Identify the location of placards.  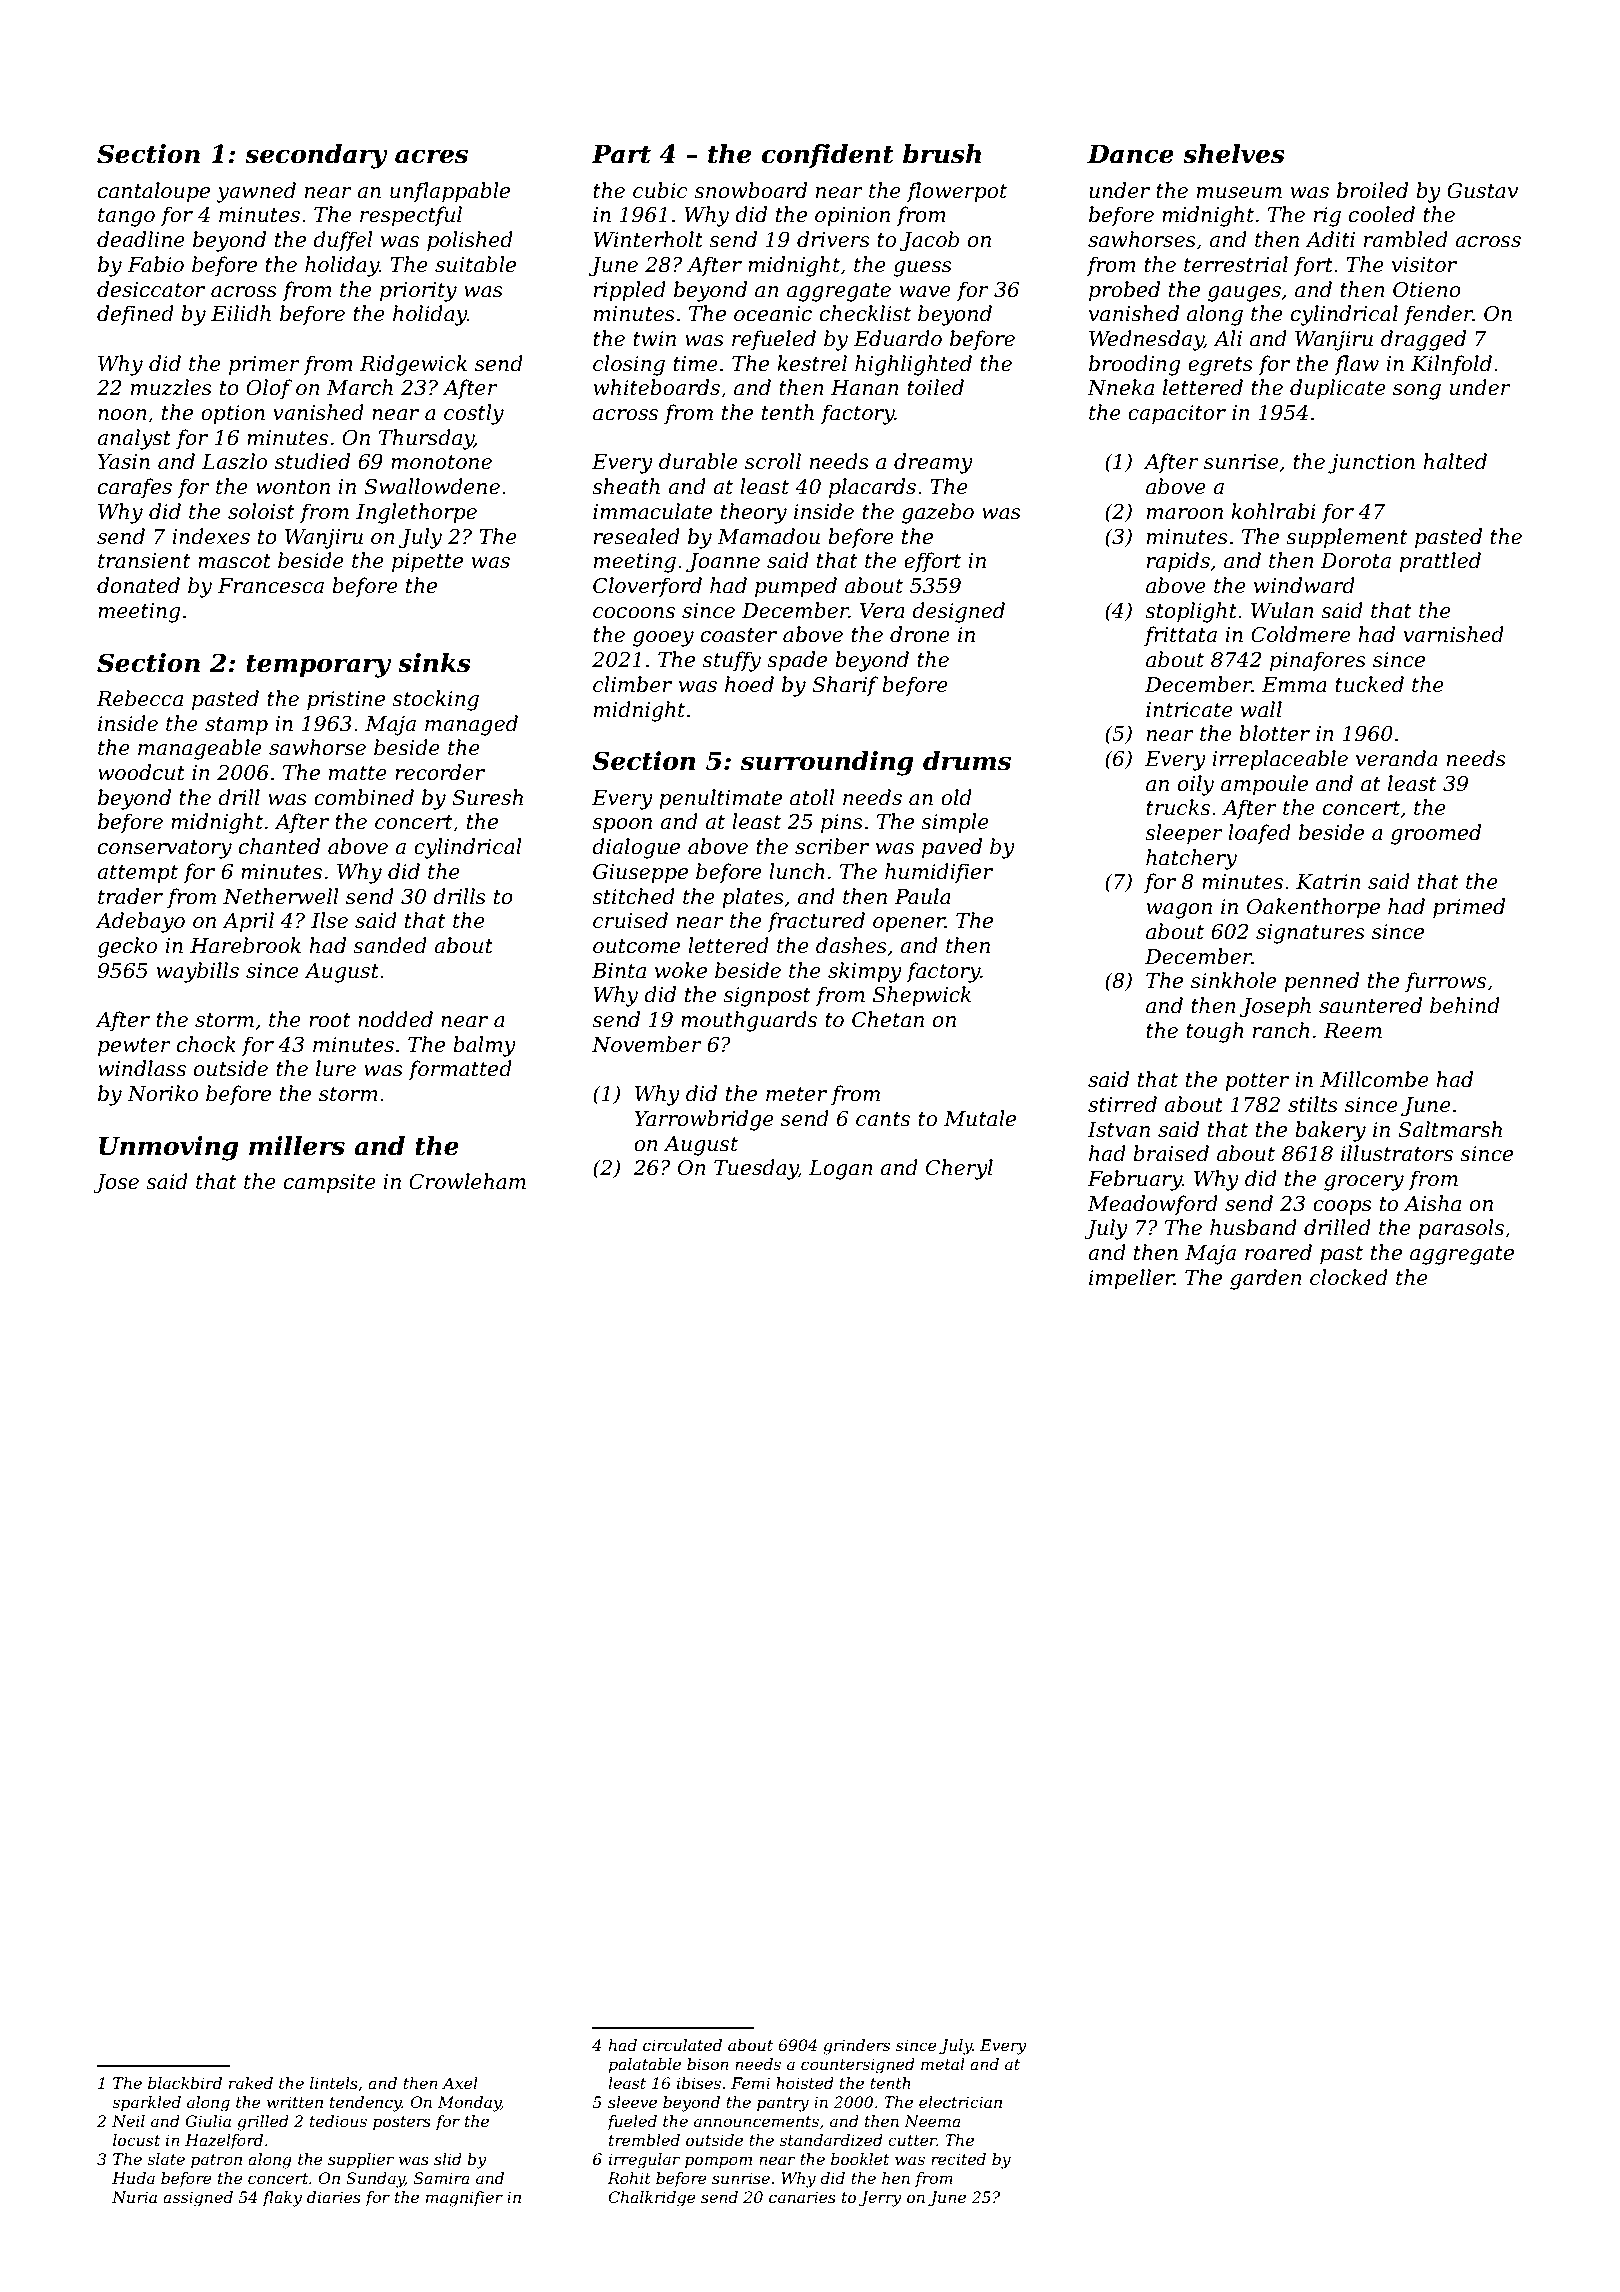
(872, 488).
